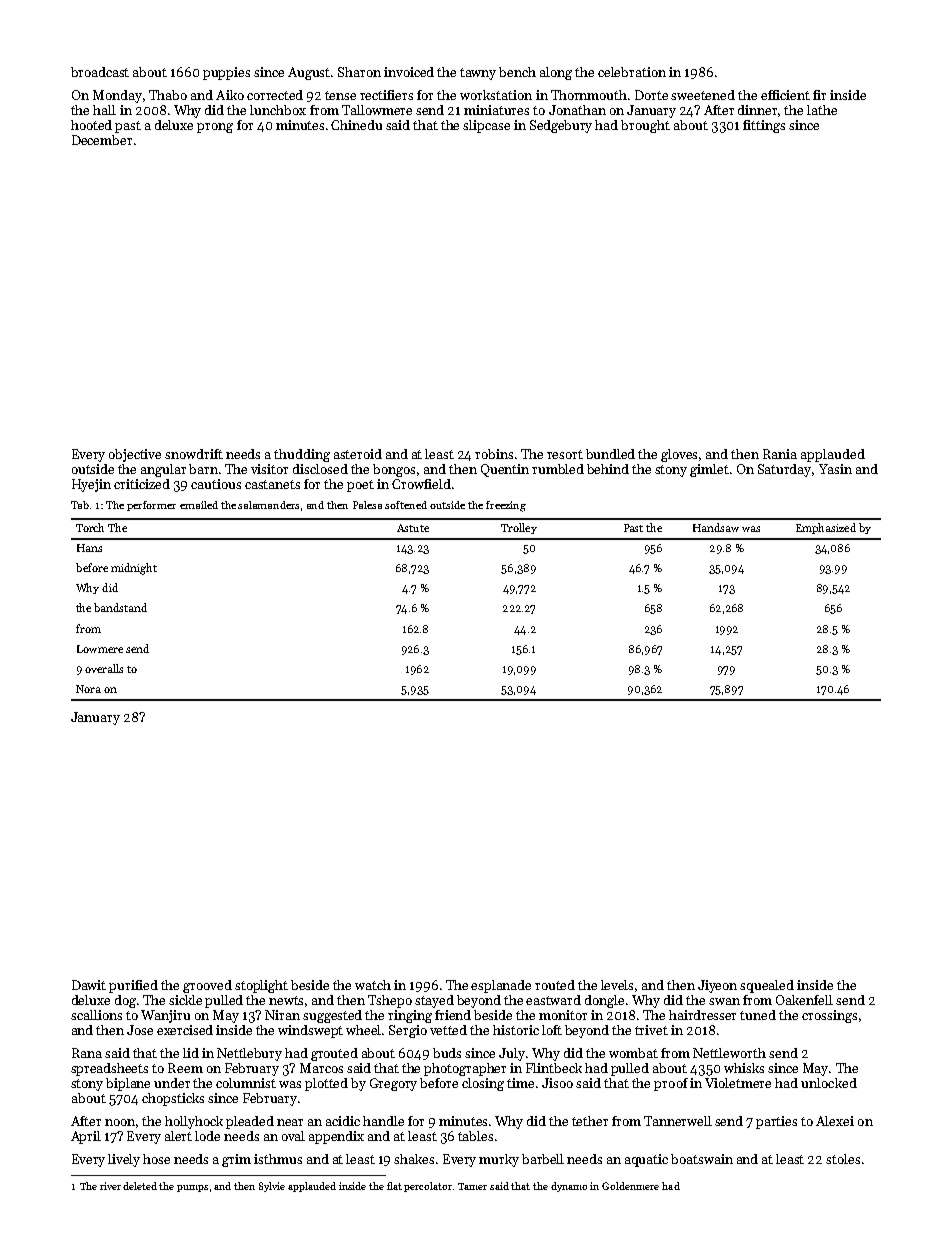 The height and width of the image is (1233, 952). Describe the element at coordinates (356, 125) in the image. I see `Chinedu` at that location.
